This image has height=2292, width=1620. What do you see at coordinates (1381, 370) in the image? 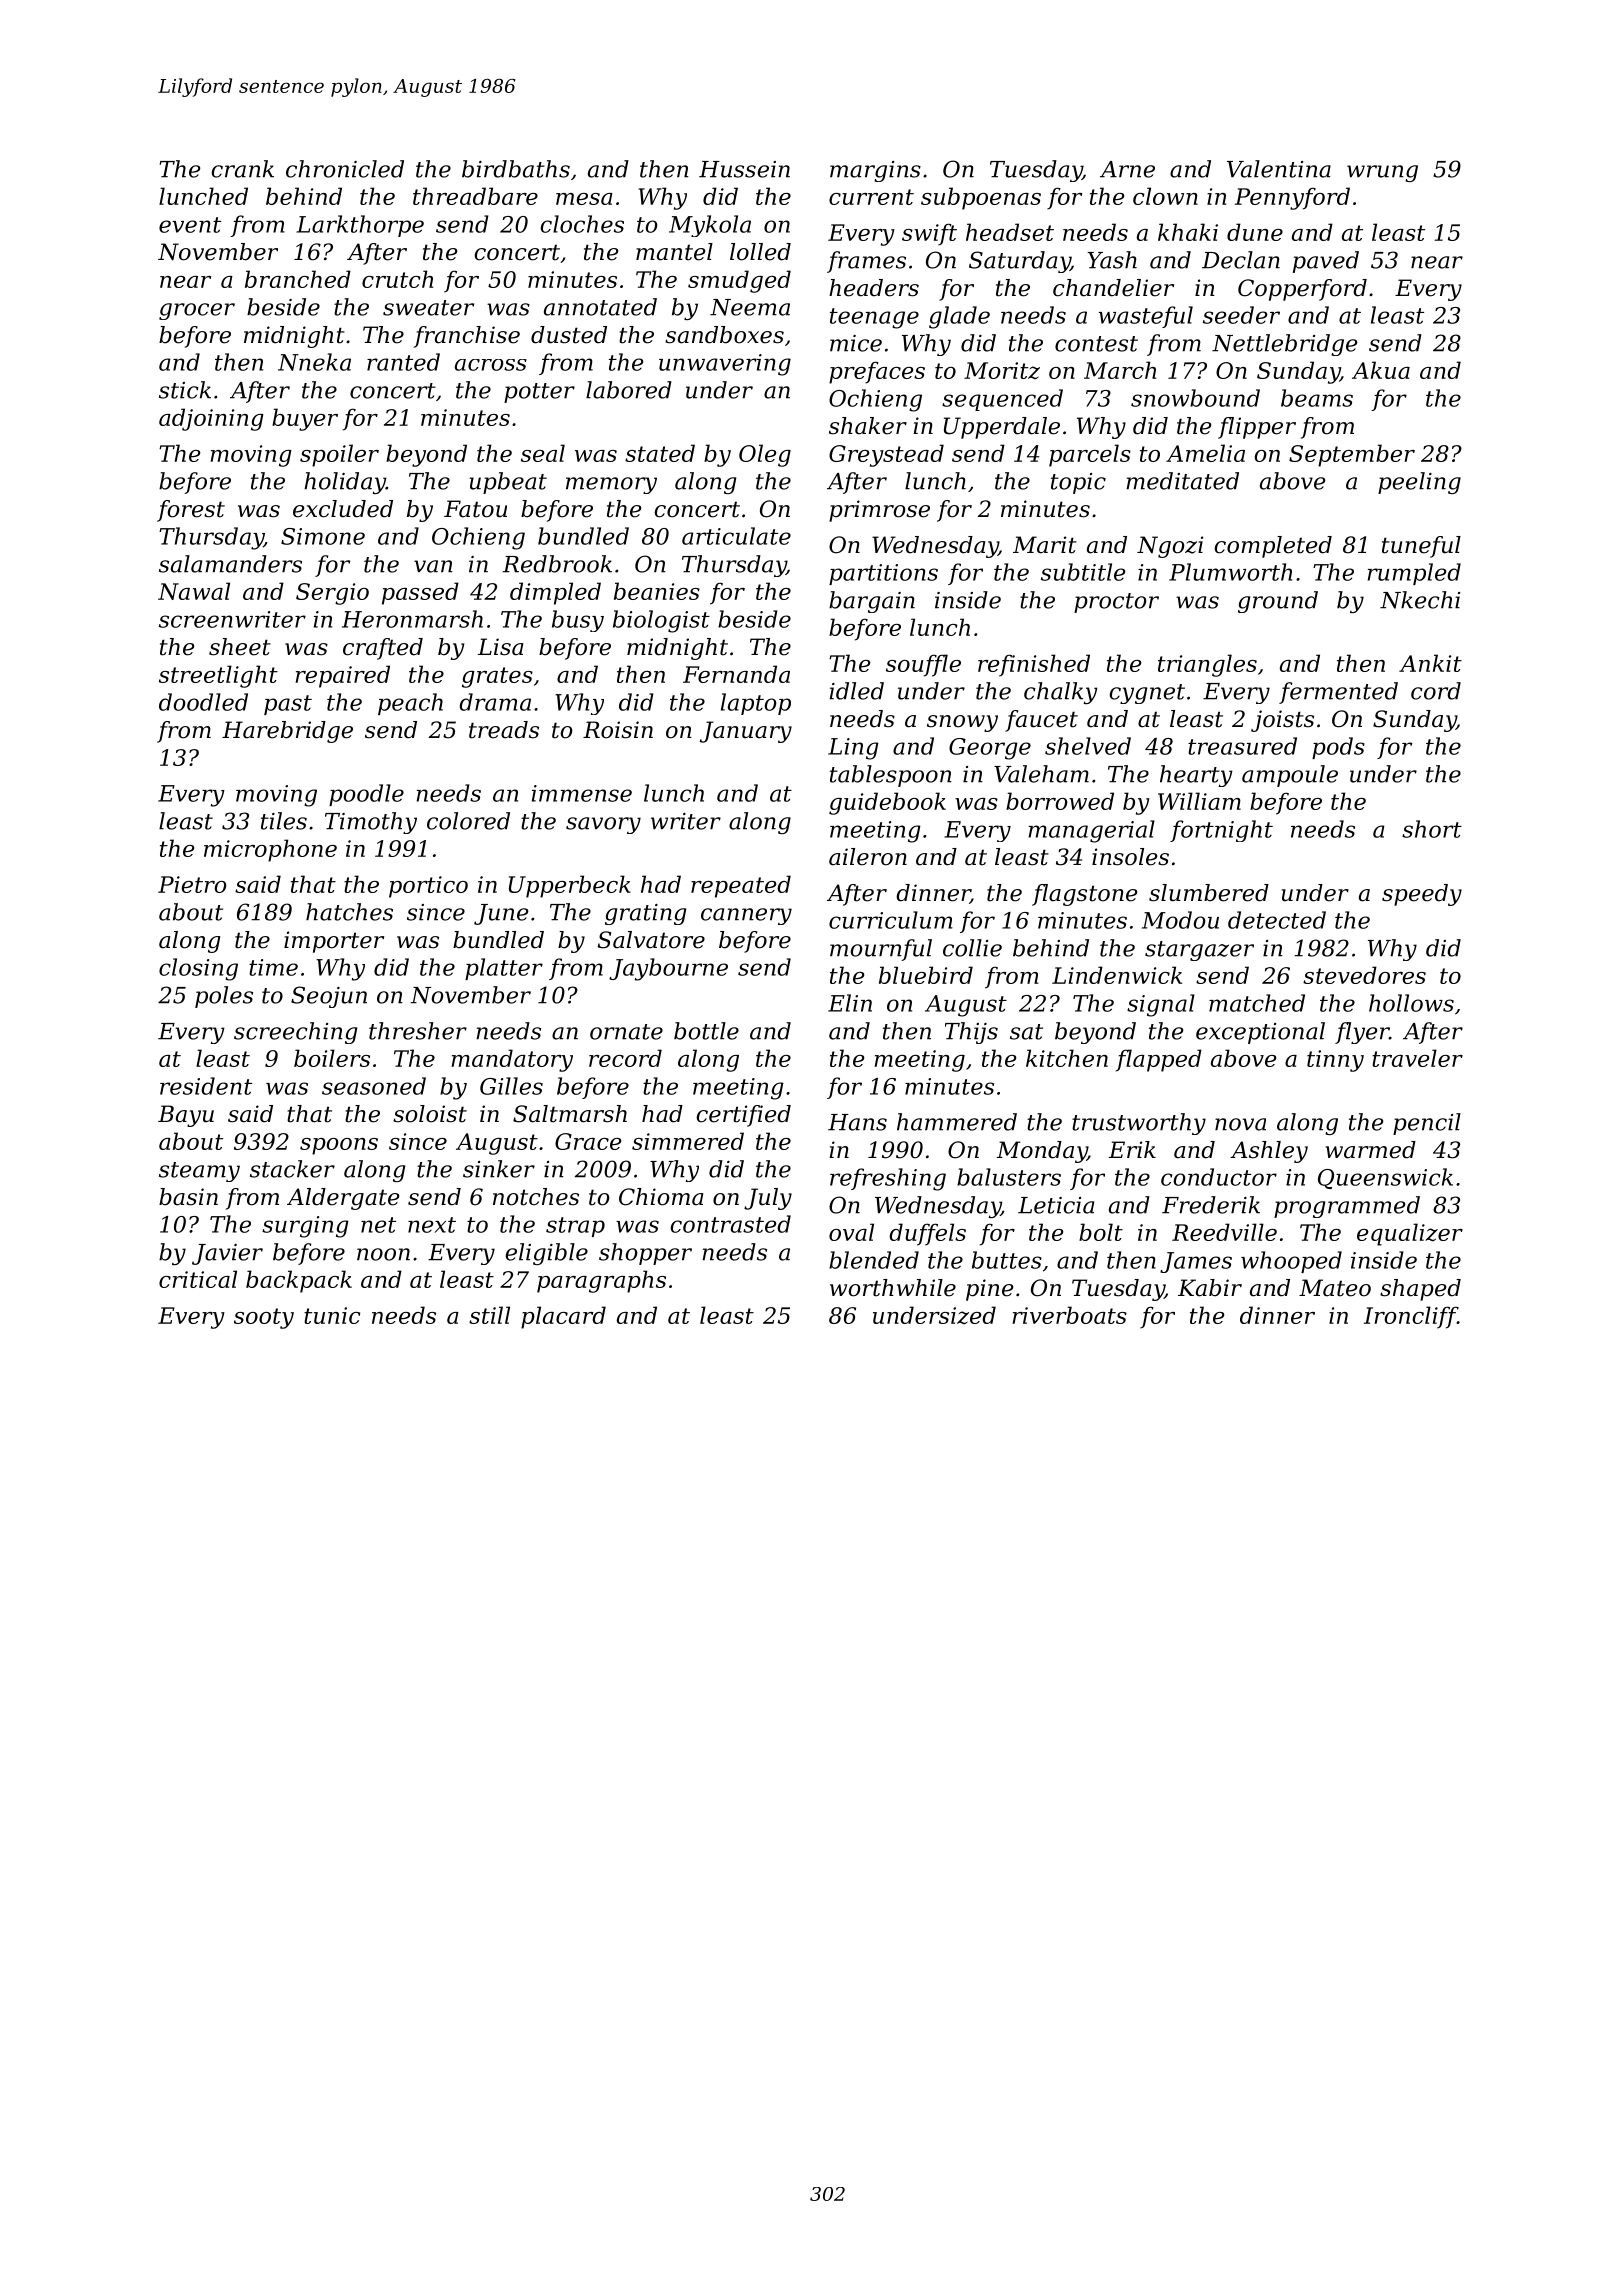
I see `Akua` at bounding box center [1381, 370].
